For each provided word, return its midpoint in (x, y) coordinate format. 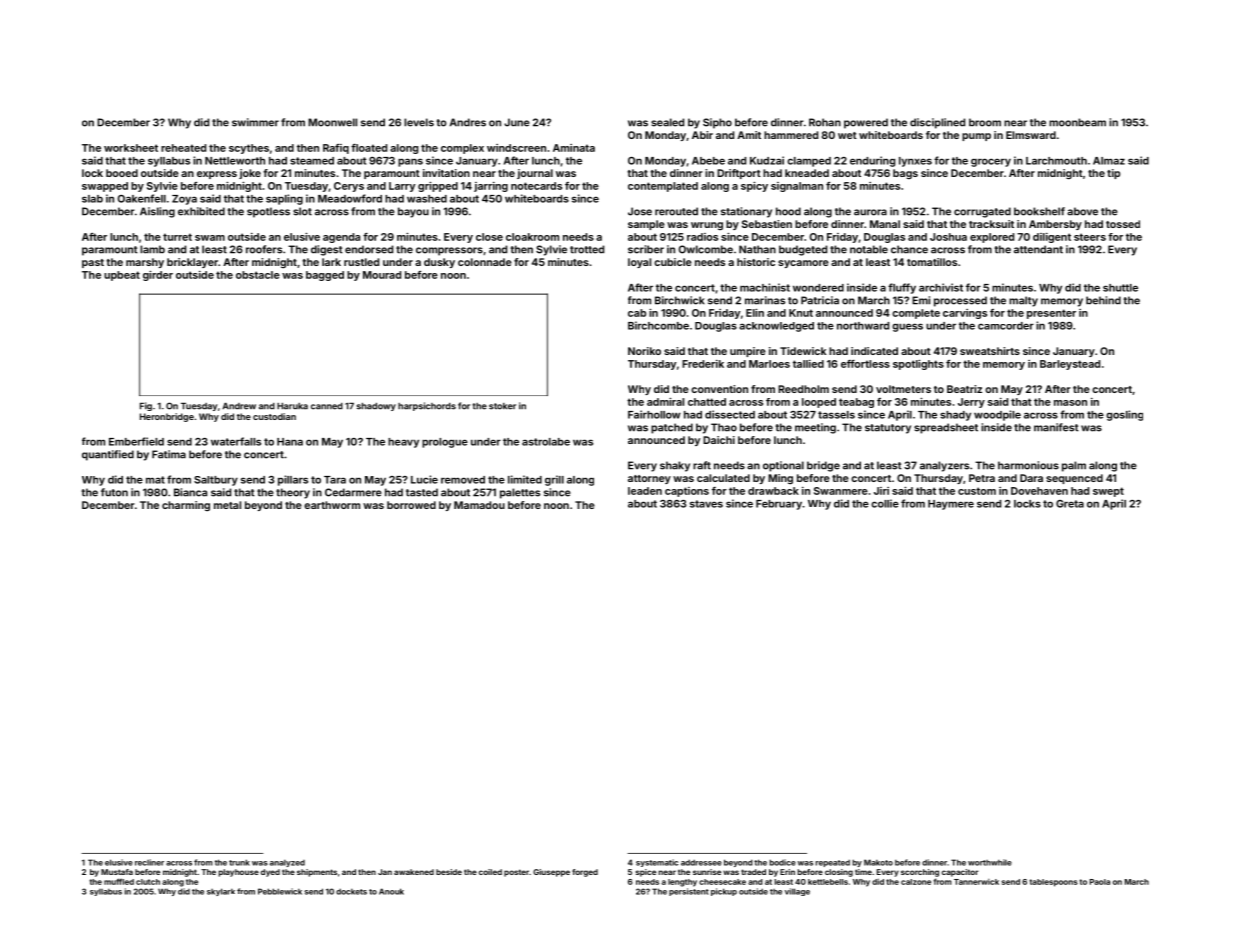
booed (122, 173)
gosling (1124, 415)
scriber (646, 249)
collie (885, 503)
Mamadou (479, 505)
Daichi (719, 440)
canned (327, 406)
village (797, 892)
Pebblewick (280, 891)
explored (992, 238)
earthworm (332, 505)
